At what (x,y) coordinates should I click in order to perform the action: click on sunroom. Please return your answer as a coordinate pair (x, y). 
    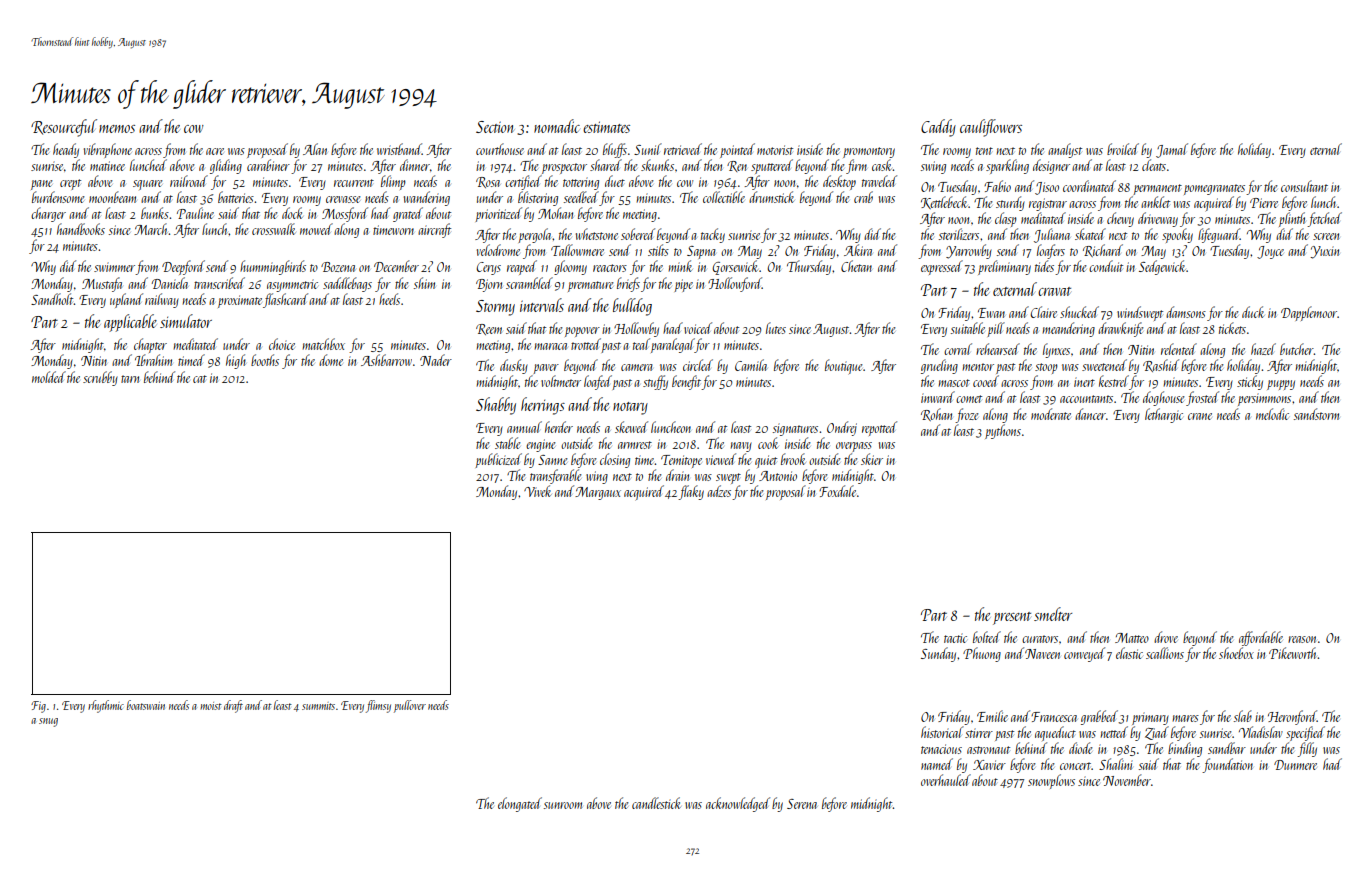
    Looking at the image, I should click on (563, 805).
